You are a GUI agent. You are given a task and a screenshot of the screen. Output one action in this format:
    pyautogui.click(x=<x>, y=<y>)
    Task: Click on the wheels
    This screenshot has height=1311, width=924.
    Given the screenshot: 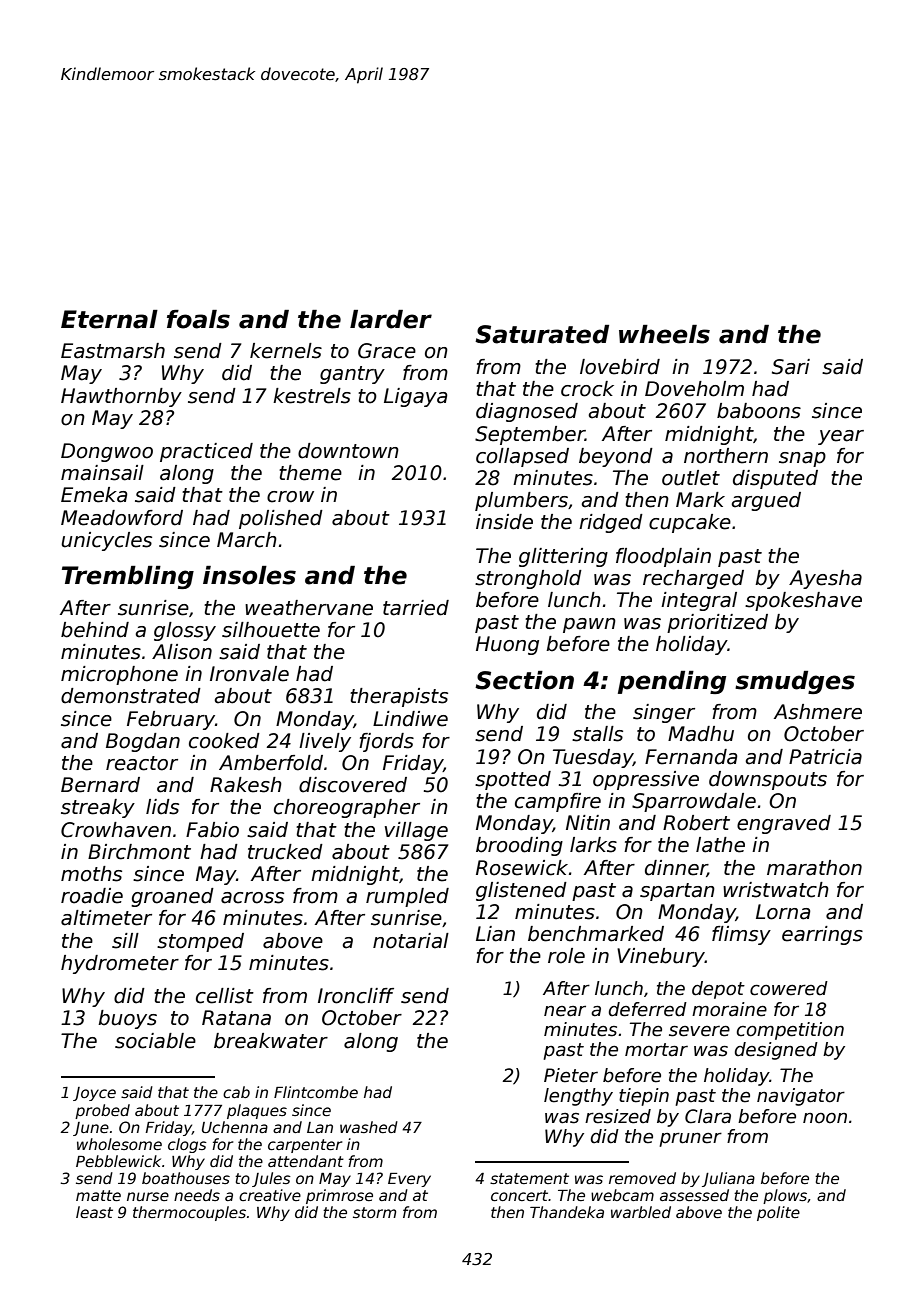 What is the action you would take?
    pyautogui.click(x=664, y=334)
